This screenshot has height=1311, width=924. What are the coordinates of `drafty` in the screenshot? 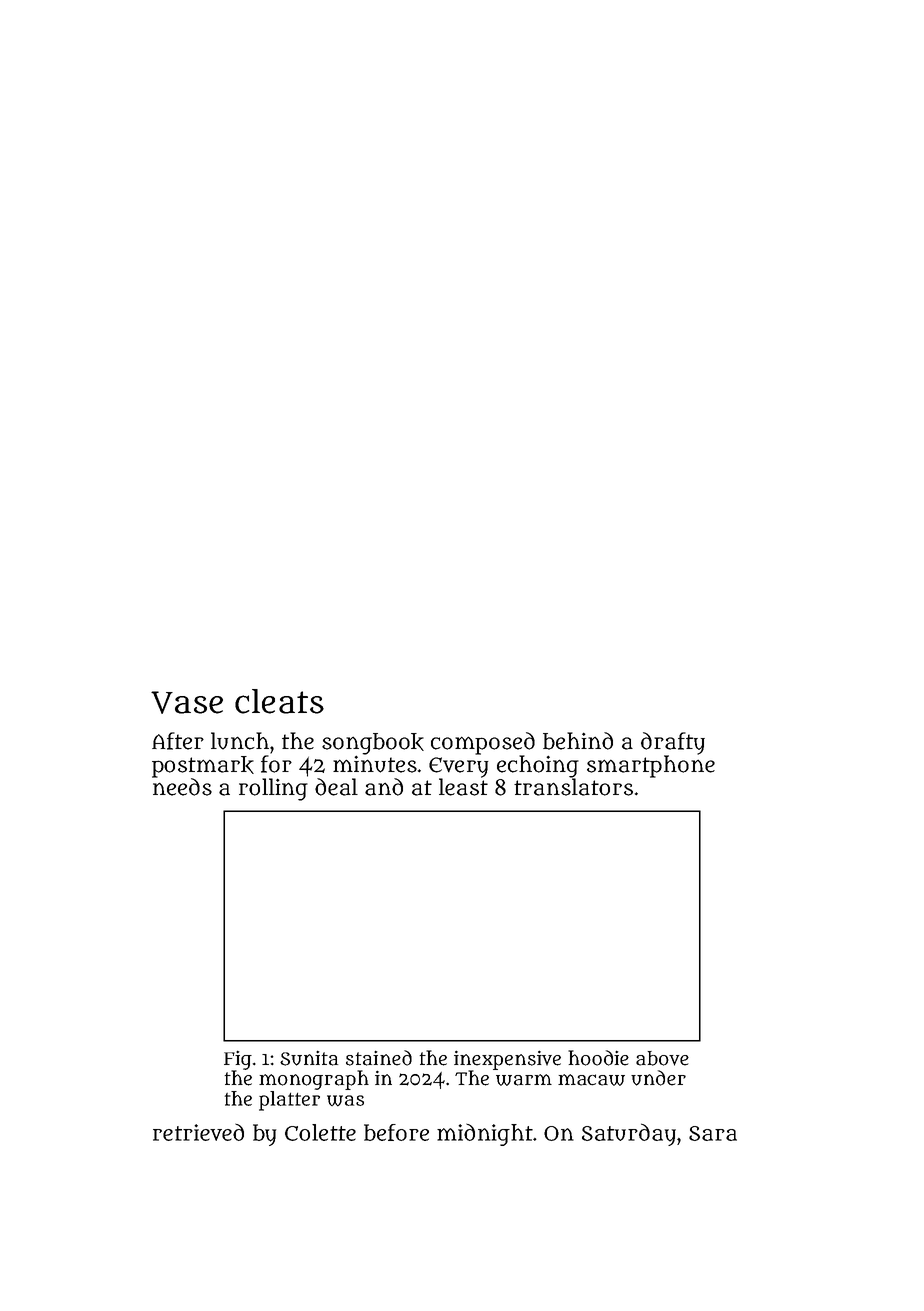 It's located at (673, 743).
